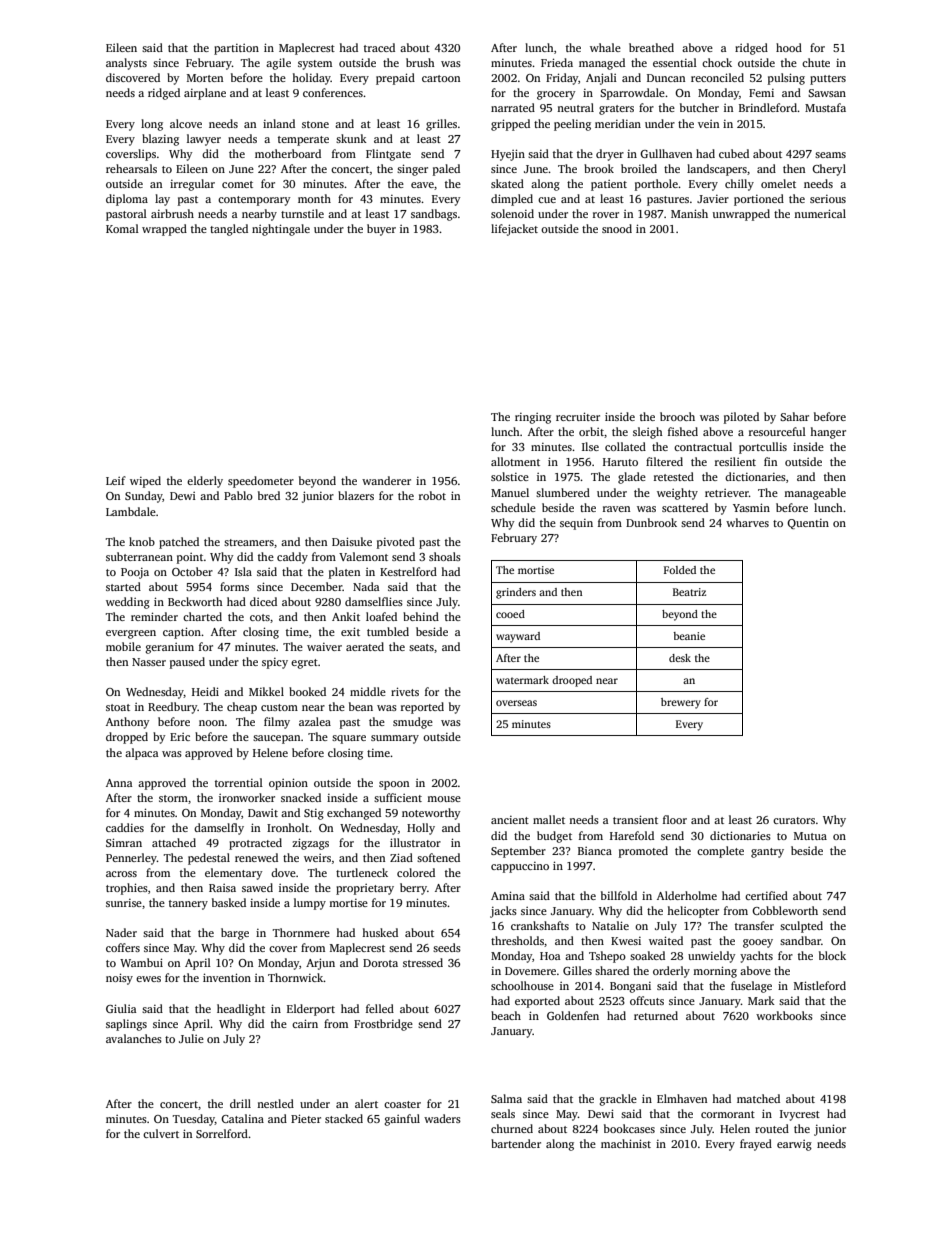 The image size is (952, 1233). I want to click on traced, so click(379, 47).
